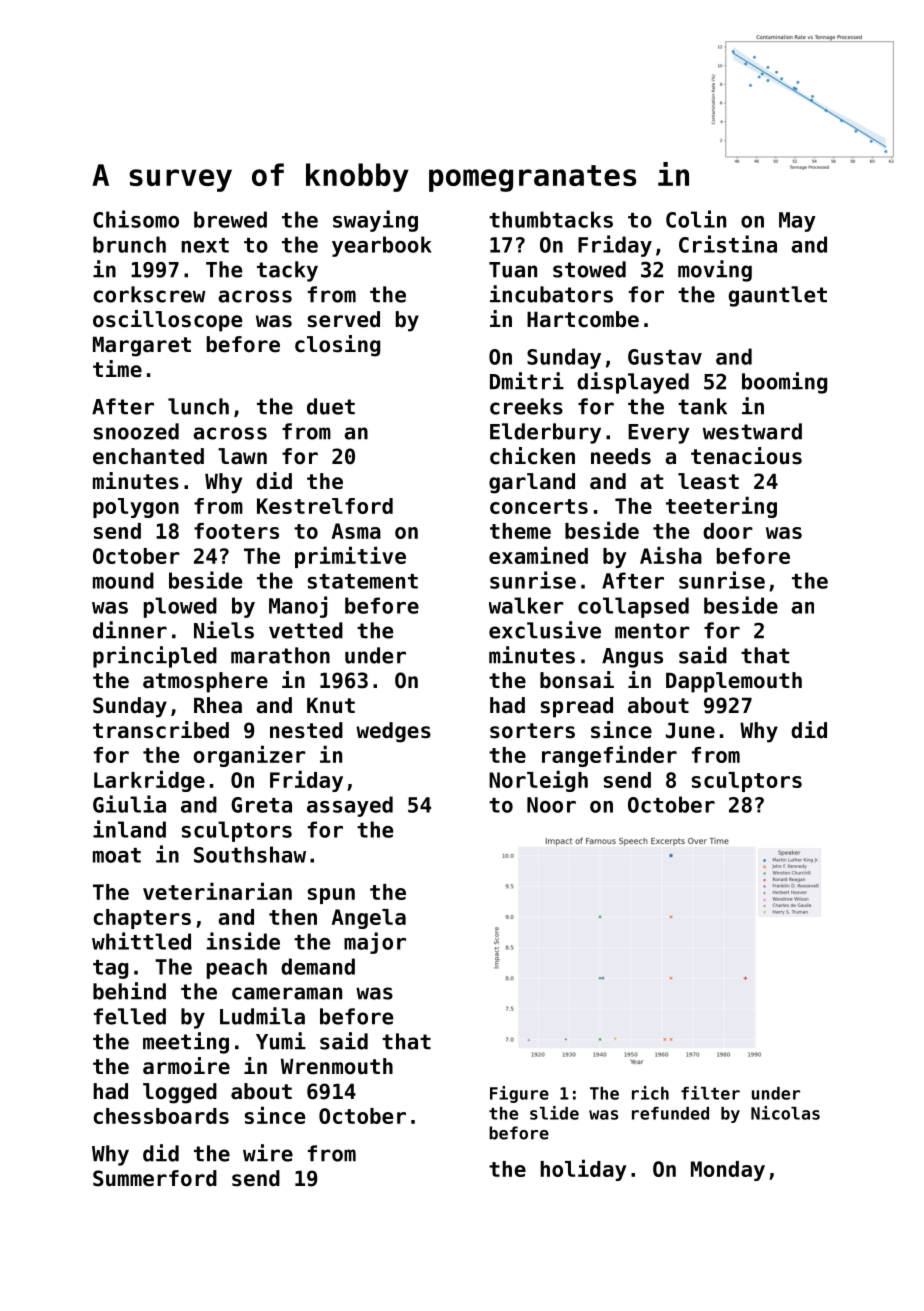  Describe the element at coordinates (161, 730) in the document. I see `transcribed` at that location.
